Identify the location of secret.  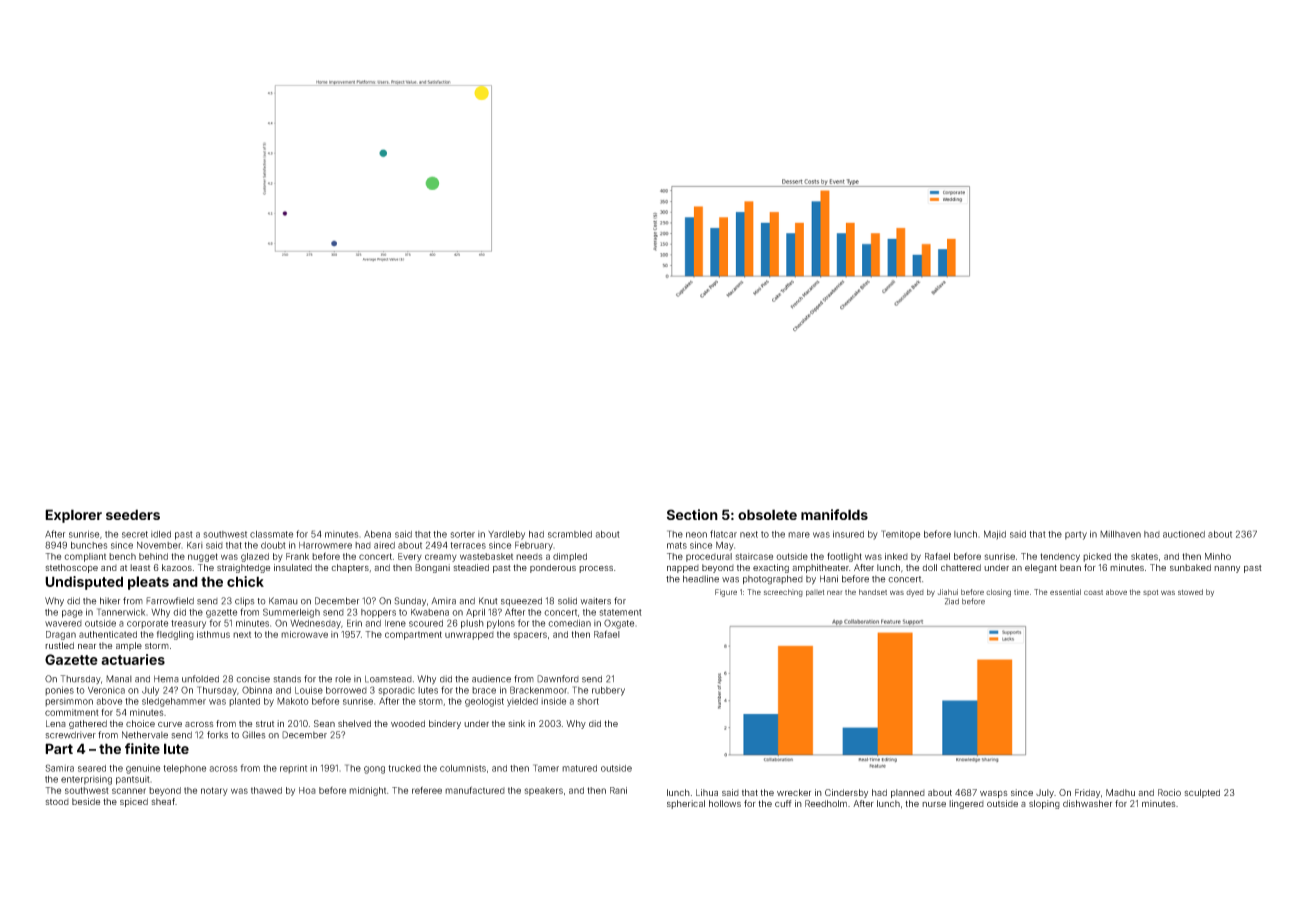
(135, 534).
